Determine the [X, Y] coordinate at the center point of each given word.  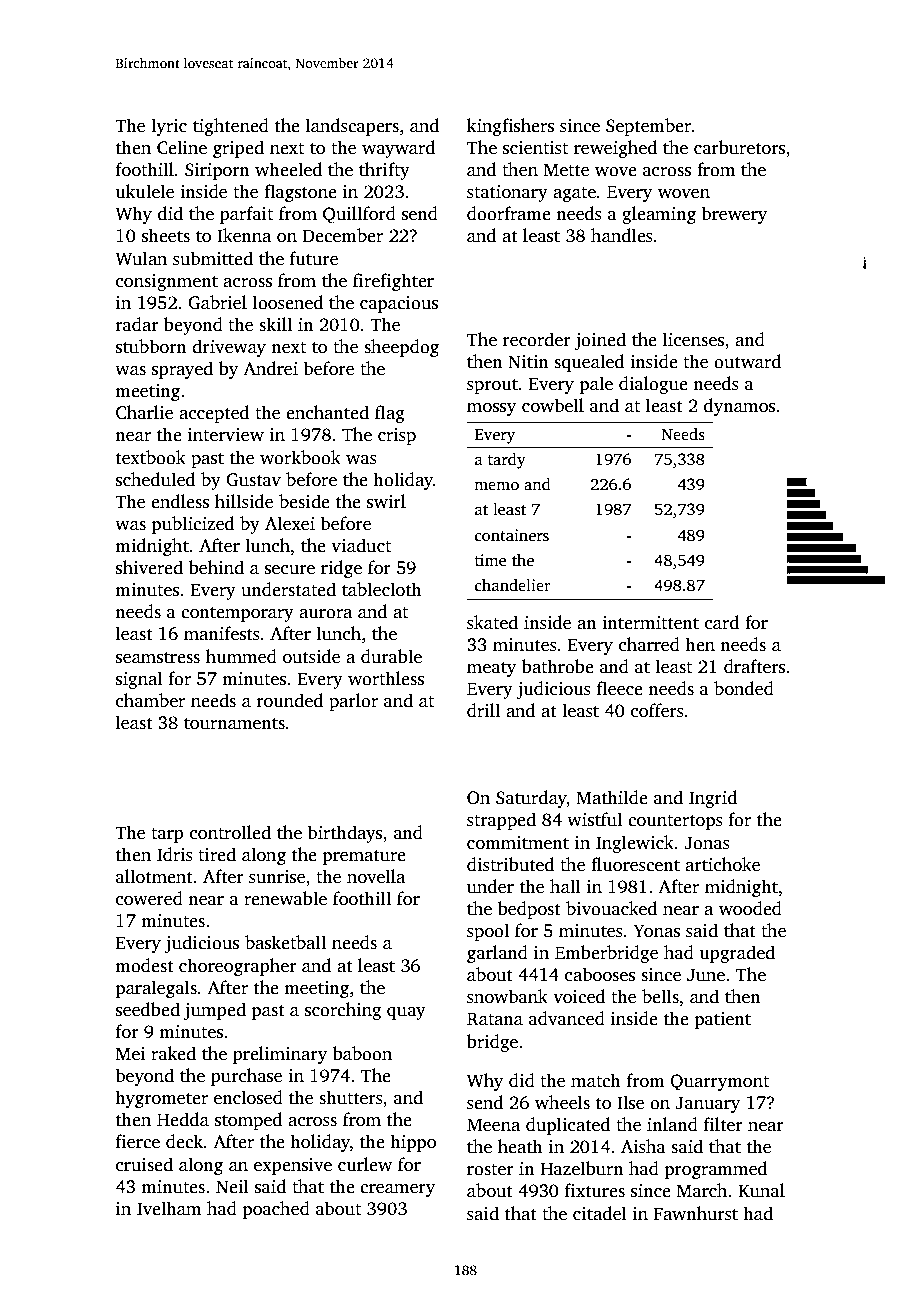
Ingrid [713, 799]
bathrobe [558, 666]
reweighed [615, 149]
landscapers [352, 127]
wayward [398, 149]
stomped [248, 1121]
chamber [150, 700]
